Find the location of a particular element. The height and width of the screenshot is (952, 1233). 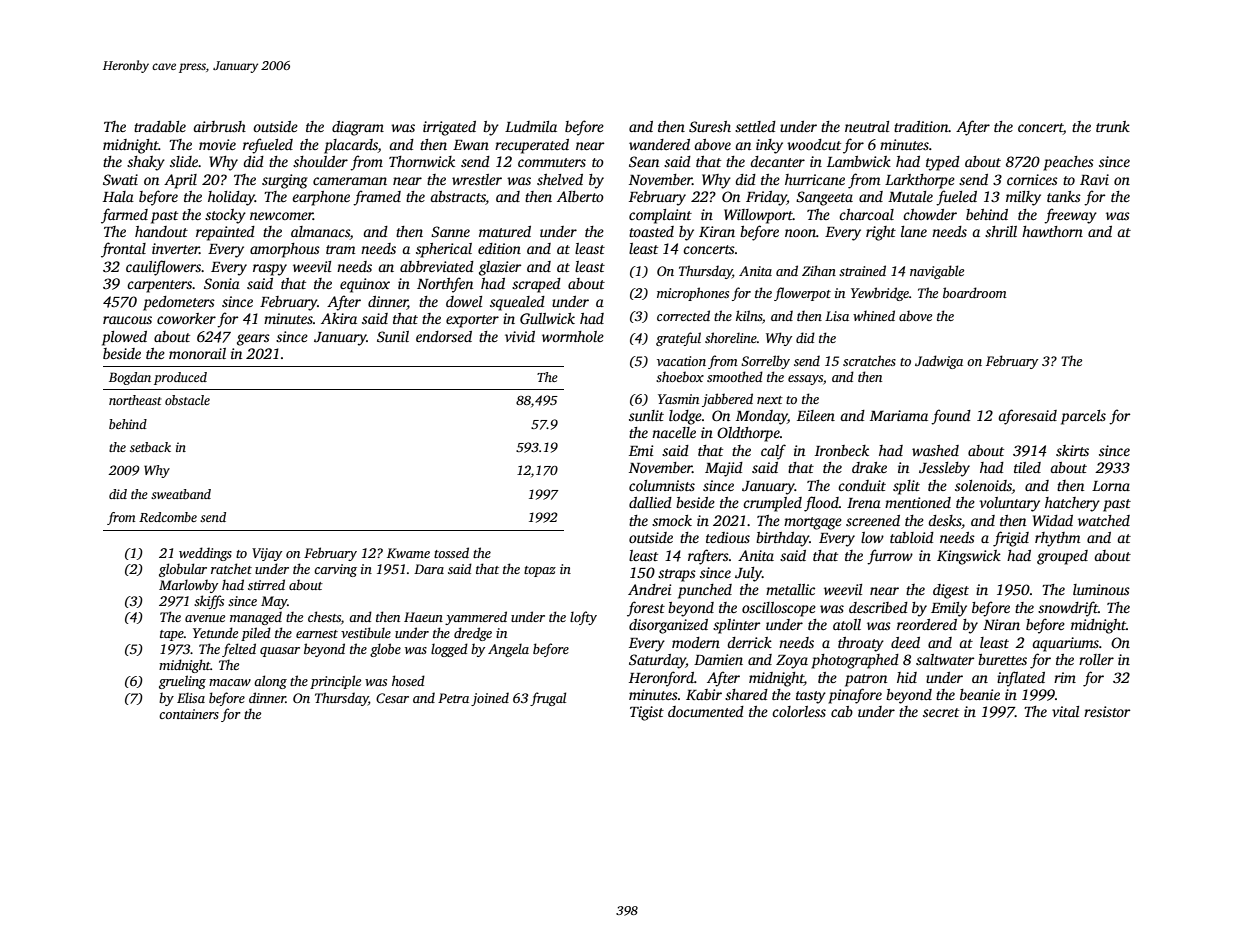

Cesar is located at coordinates (392, 698).
